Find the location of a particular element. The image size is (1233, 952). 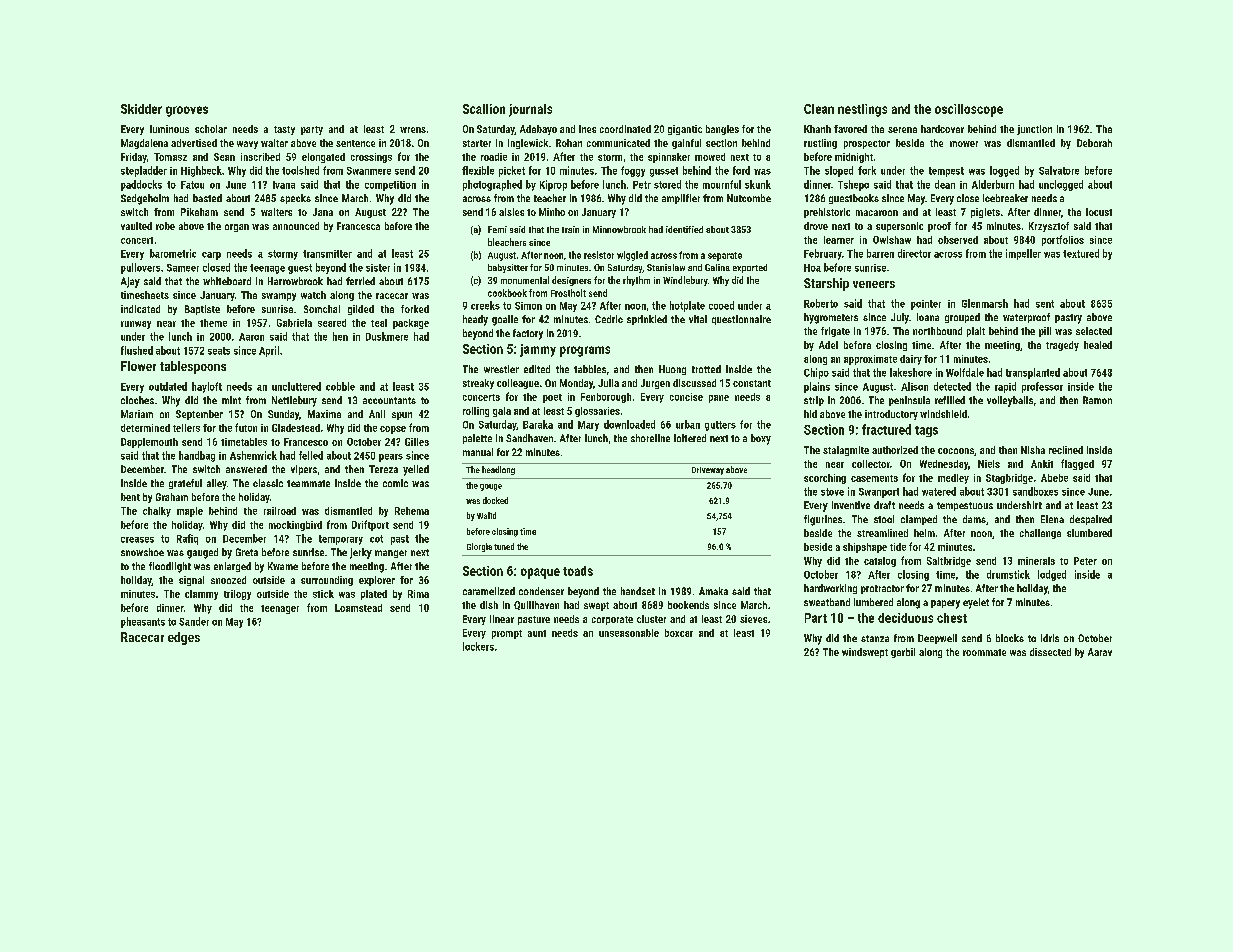

locust is located at coordinates (1099, 212).
